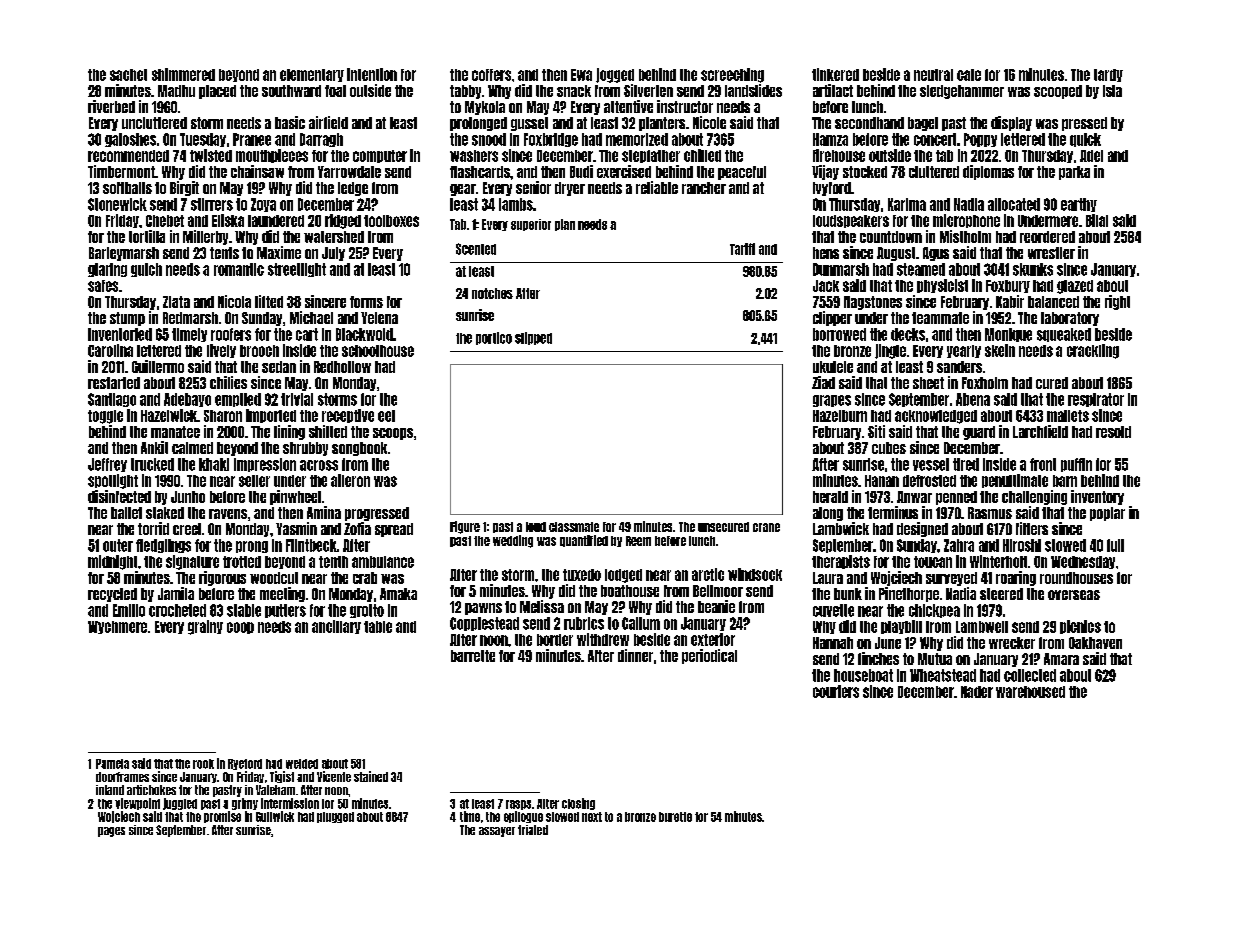  What do you see at coordinates (205, 627) in the document?
I see `grainy` at bounding box center [205, 627].
